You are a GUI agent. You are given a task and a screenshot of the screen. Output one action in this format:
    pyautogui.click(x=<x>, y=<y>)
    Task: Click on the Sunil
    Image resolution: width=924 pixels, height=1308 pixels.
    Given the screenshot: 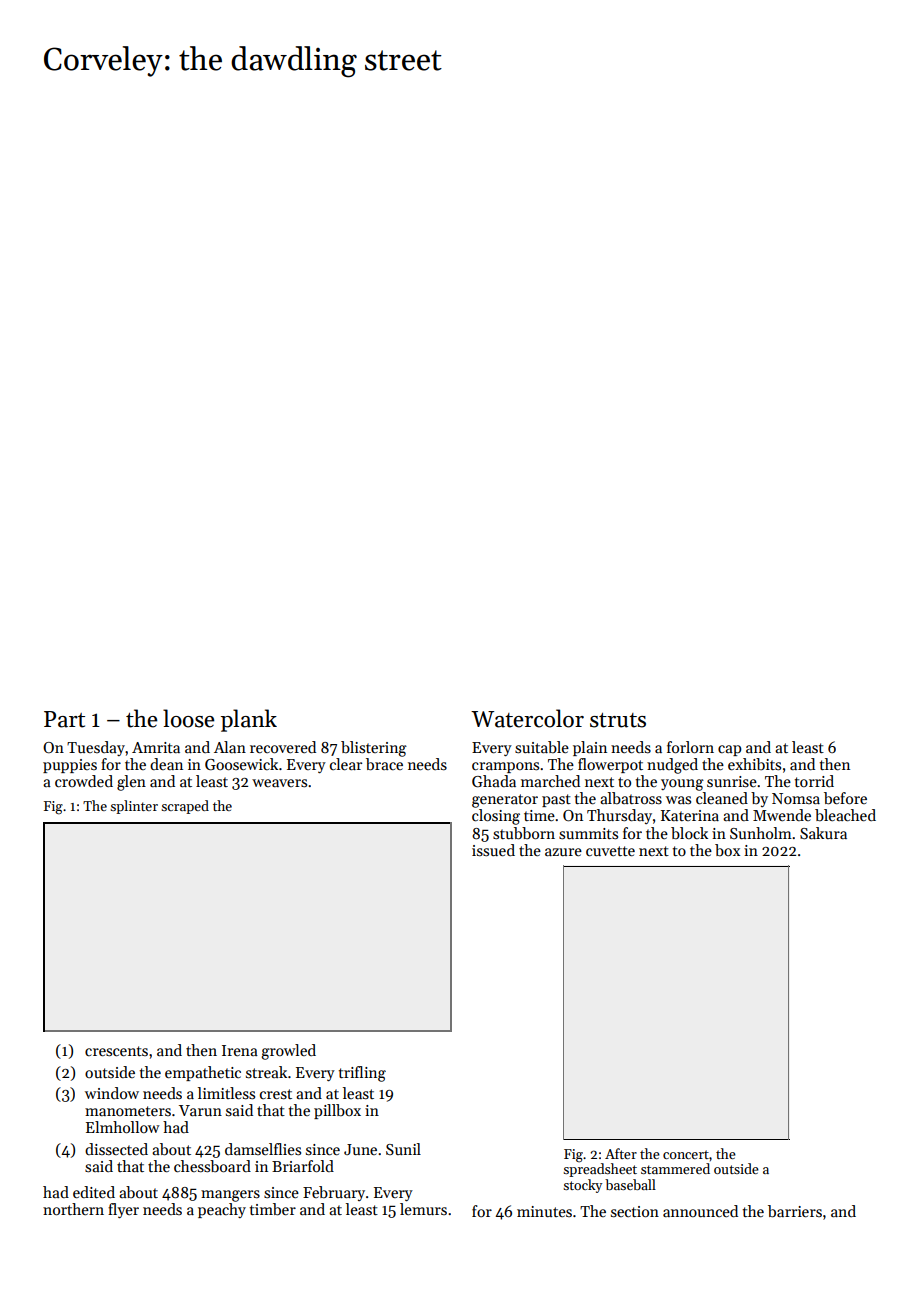 What is the action you would take?
    pyautogui.click(x=403, y=1149)
